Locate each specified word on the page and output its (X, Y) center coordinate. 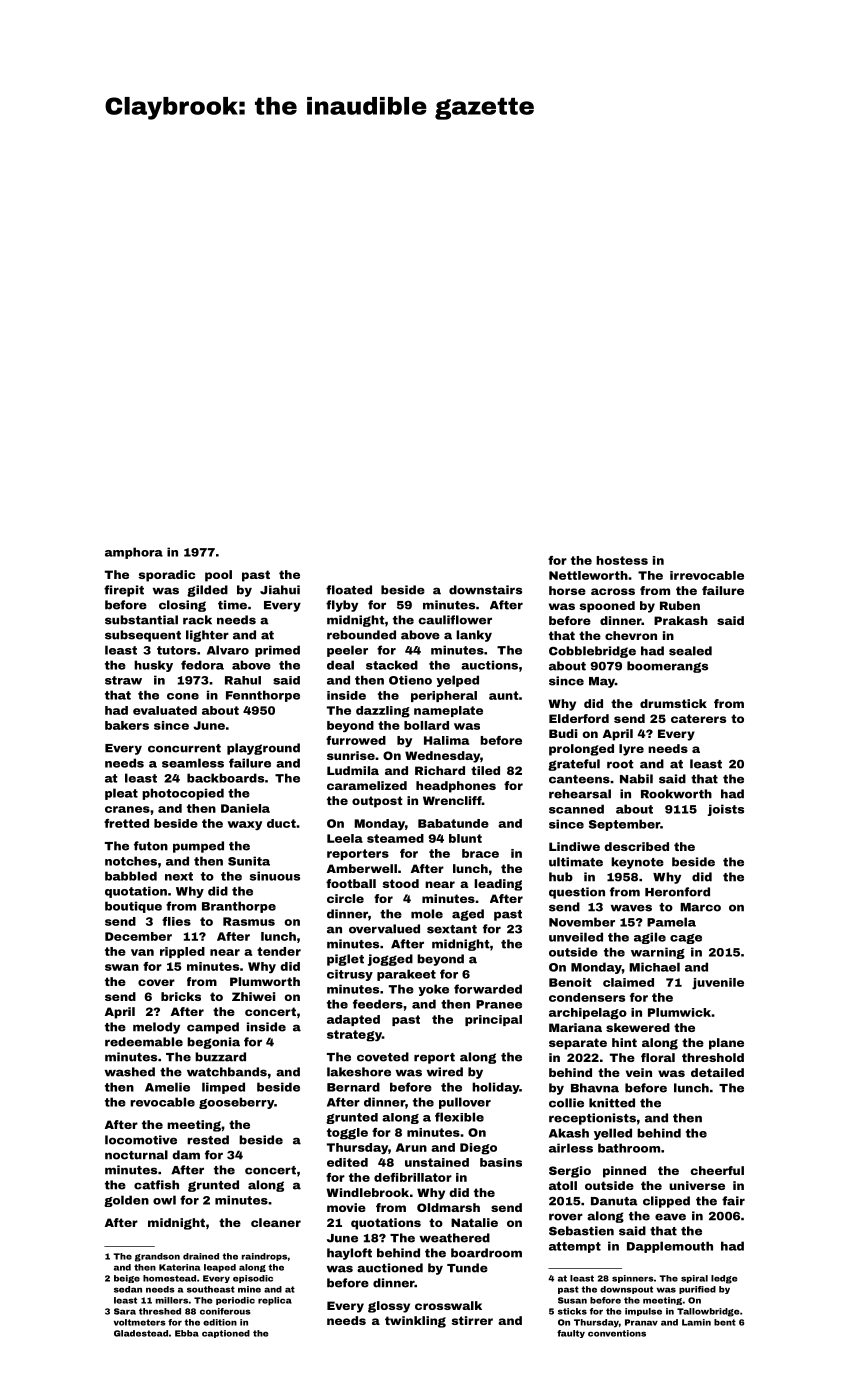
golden (126, 1201)
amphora (134, 553)
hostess (622, 560)
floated (349, 590)
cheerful (717, 1170)
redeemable (144, 1042)
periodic (235, 1301)
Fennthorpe (263, 696)
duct (281, 823)
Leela (345, 838)
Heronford (677, 892)
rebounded (361, 635)
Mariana (575, 1027)
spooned (607, 607)
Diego (478, 1149)
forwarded (488, 989)
